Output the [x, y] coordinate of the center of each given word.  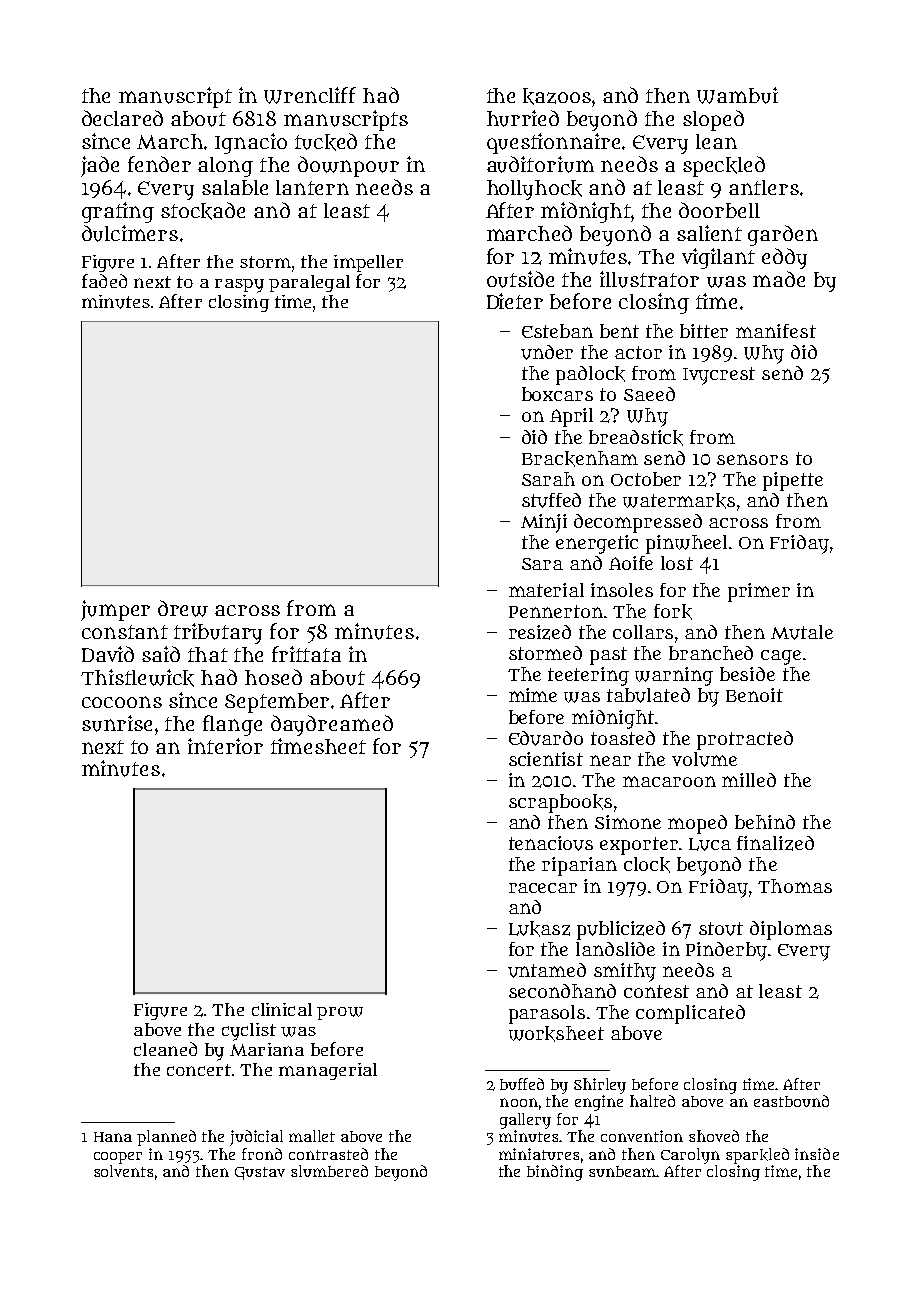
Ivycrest [719, 376]
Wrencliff [310, 95]
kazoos [557, 96]
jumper [115, 610]
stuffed [551, 500]
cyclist [249, 1032]
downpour [348, 166]
